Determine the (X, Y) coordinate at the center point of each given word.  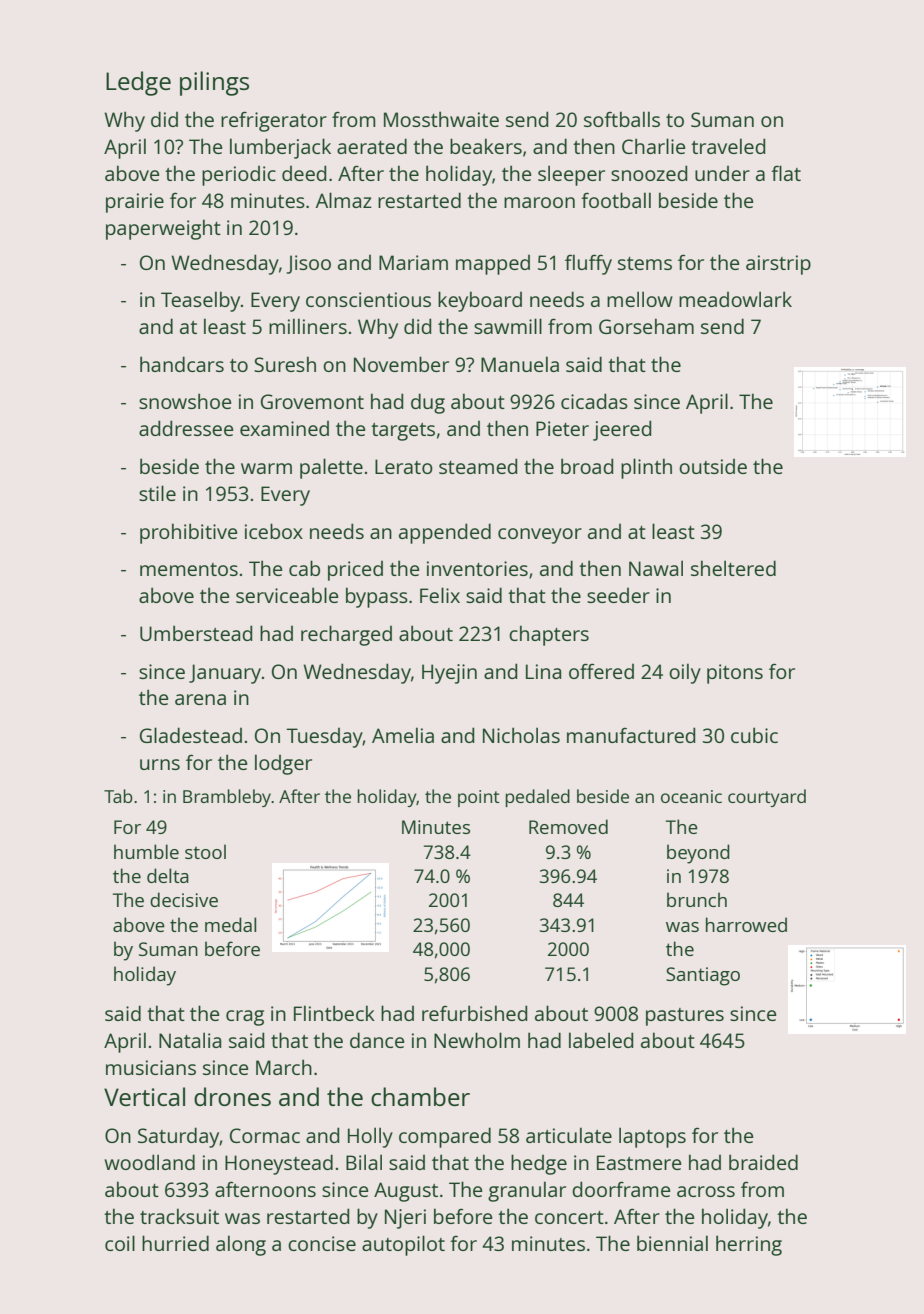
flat (786, 173)
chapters (549, 635)
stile (157, 493)
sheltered (733, 568)
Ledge (138, 83)
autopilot (403, 1245)
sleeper (571, 175)
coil (120, 1243)
